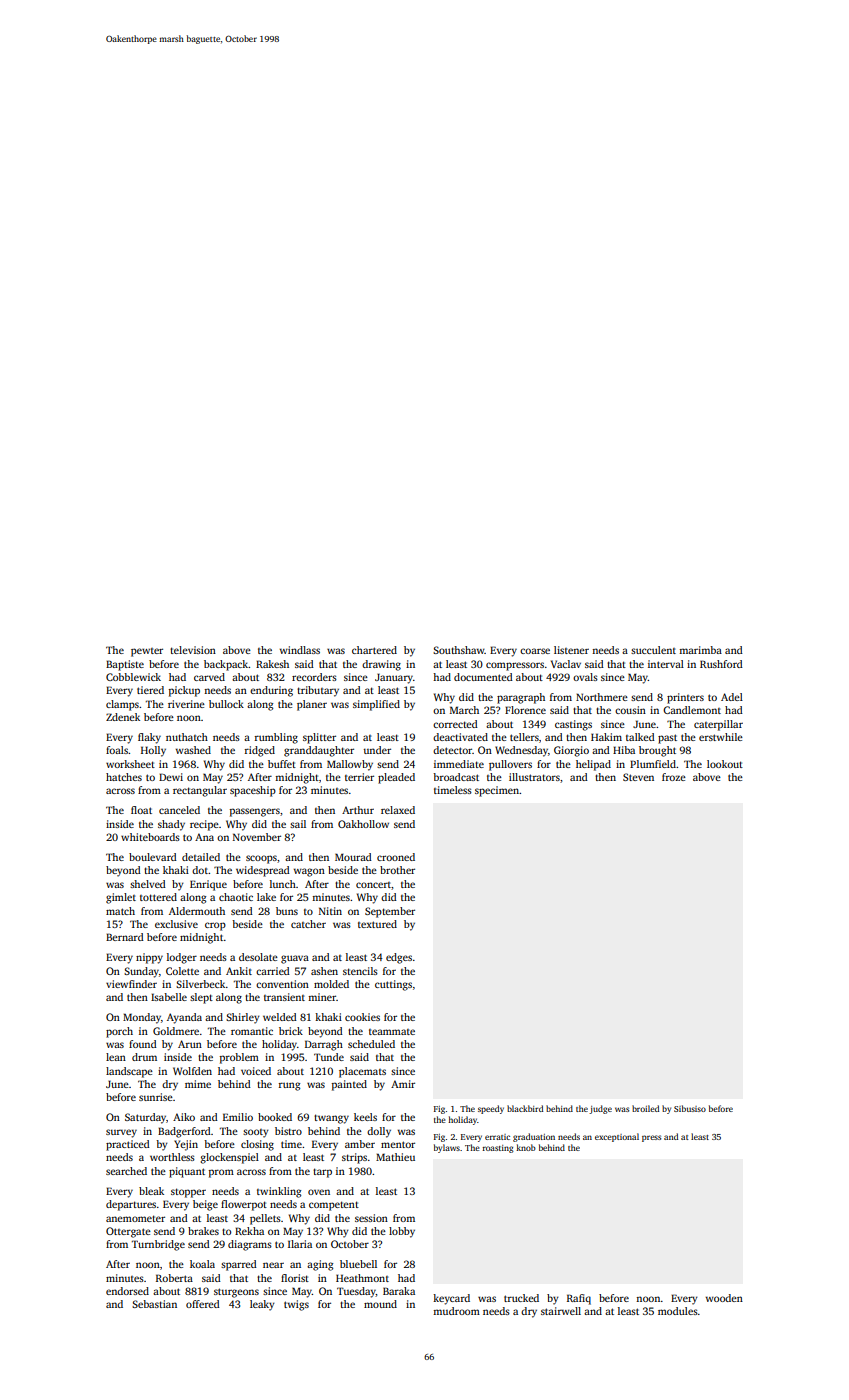 This screenshot has width=849, height=1400. Describe the element at coordinates (125, 665) in the screenshot. I see `Baptiste` at that location.
